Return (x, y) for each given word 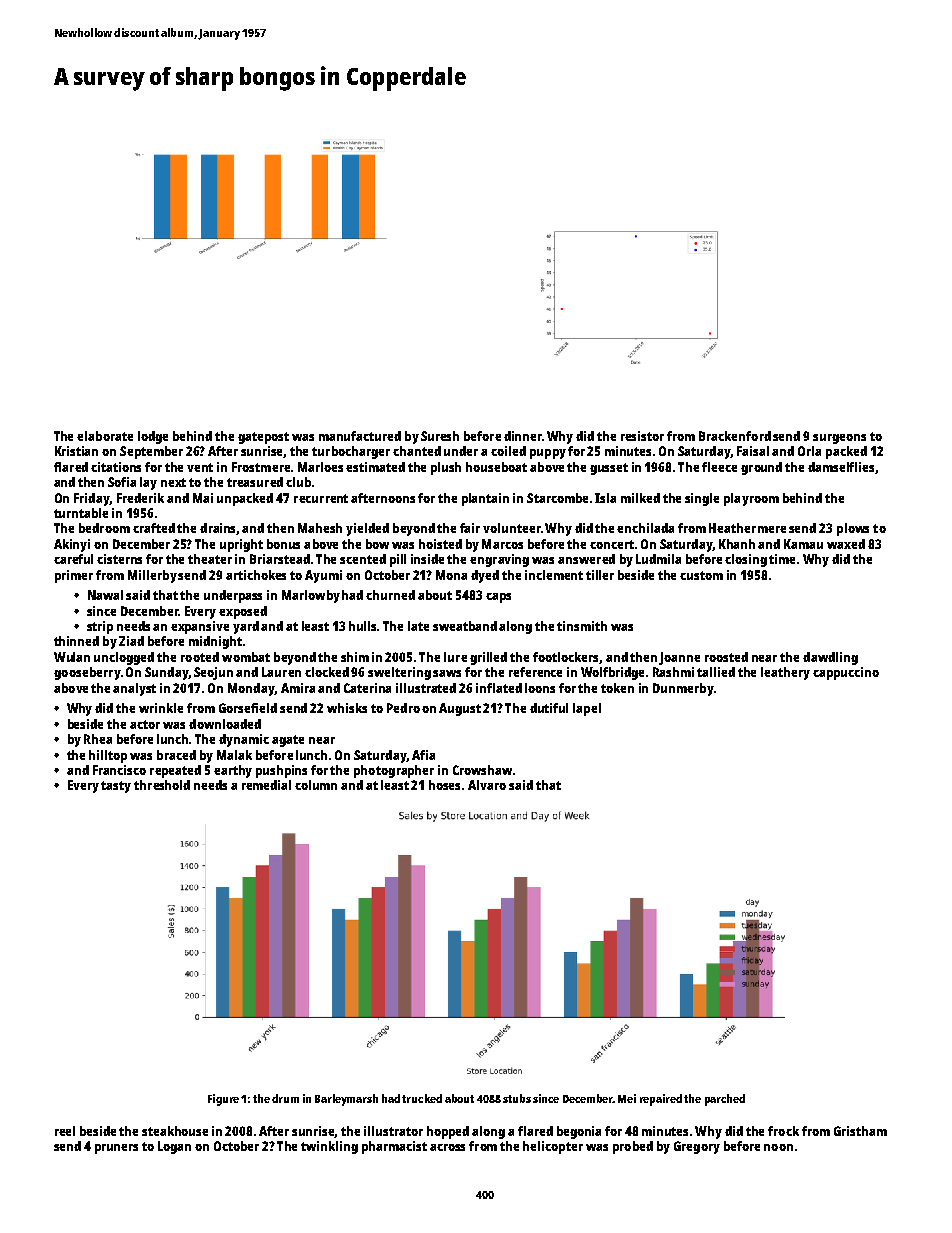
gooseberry (87, 673)
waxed (846, 544)
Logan (174, 1147)
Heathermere (747, 528)
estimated (375, 467)
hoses (444, 785)
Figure (223, 1100)
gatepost (263, 438)
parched (725, 1100)
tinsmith (582, 626)
